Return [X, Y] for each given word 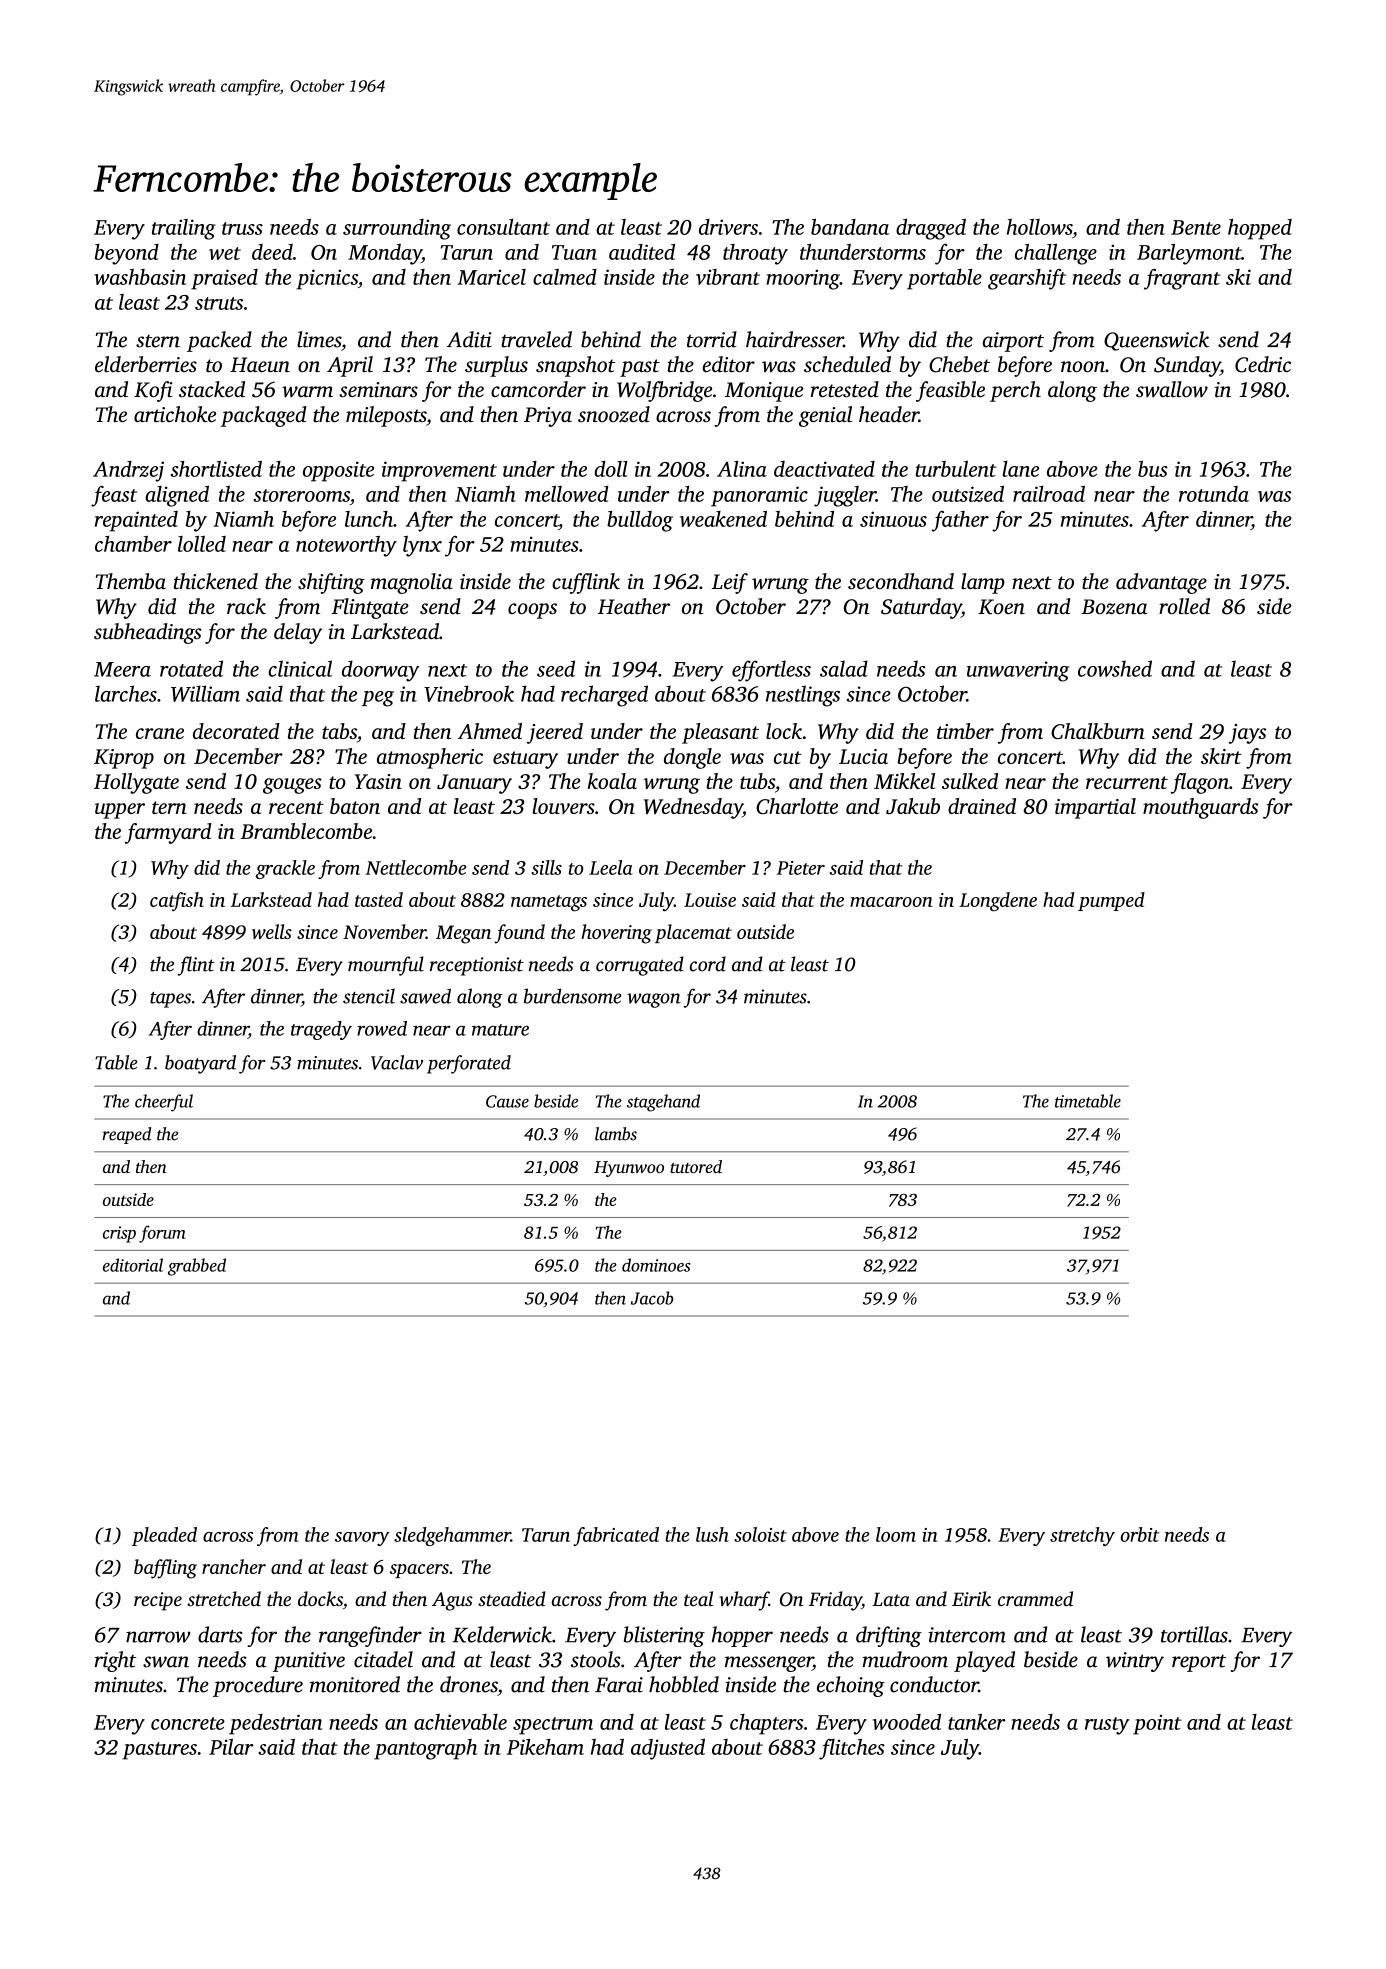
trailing [184, 229]
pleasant [720, 733]
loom [896, 1534]
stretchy [1082, 1536]
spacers [419, 1571]
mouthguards [1200, 808]
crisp [119, 1234]
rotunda [1214, 494]
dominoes [656, 1265]
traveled [536, 339]
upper [120, 811]
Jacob [652, 1298]
